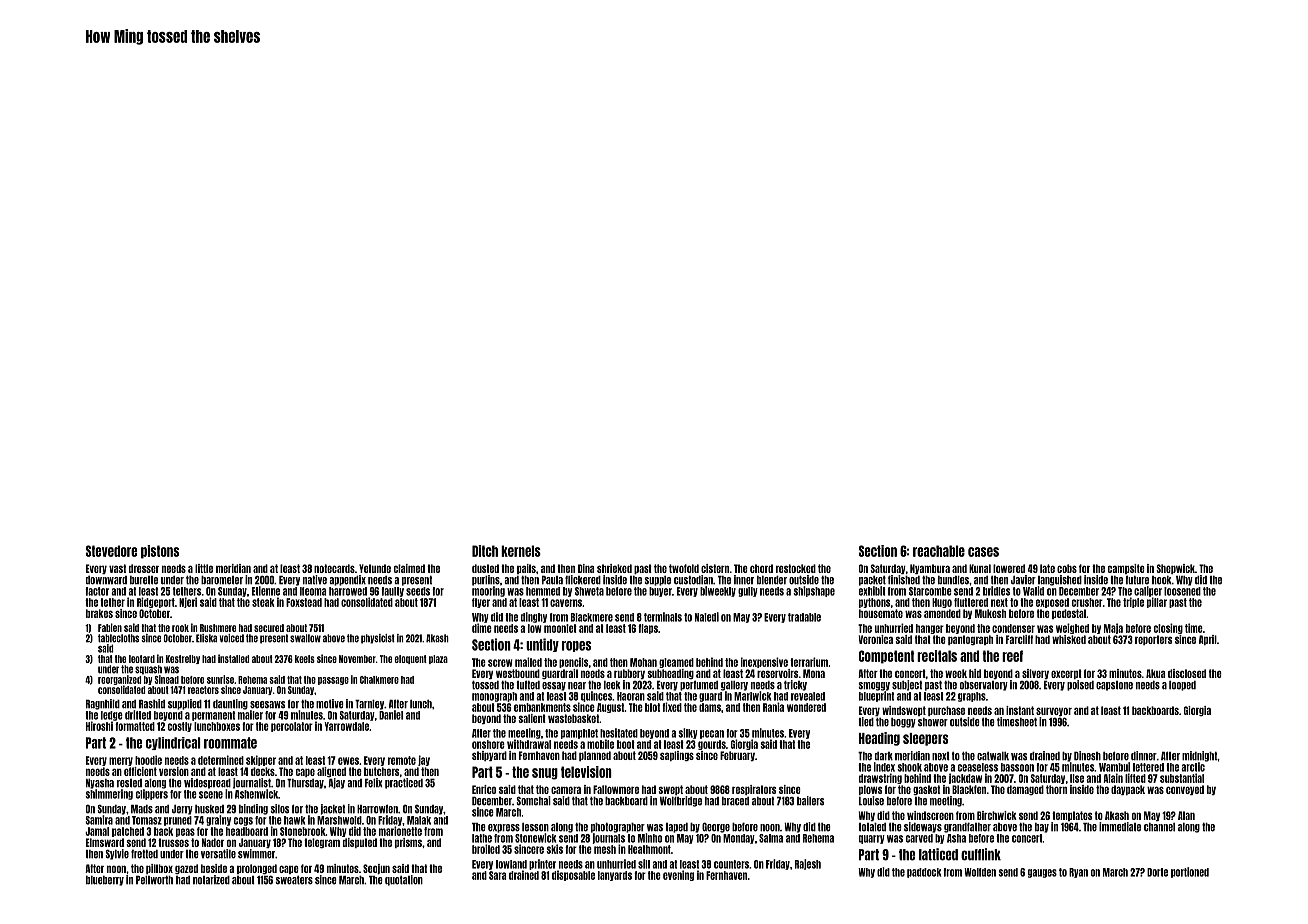  Describe the element at coordinates (643, 662) in the screenshot. I see `Mohan` at that location.
